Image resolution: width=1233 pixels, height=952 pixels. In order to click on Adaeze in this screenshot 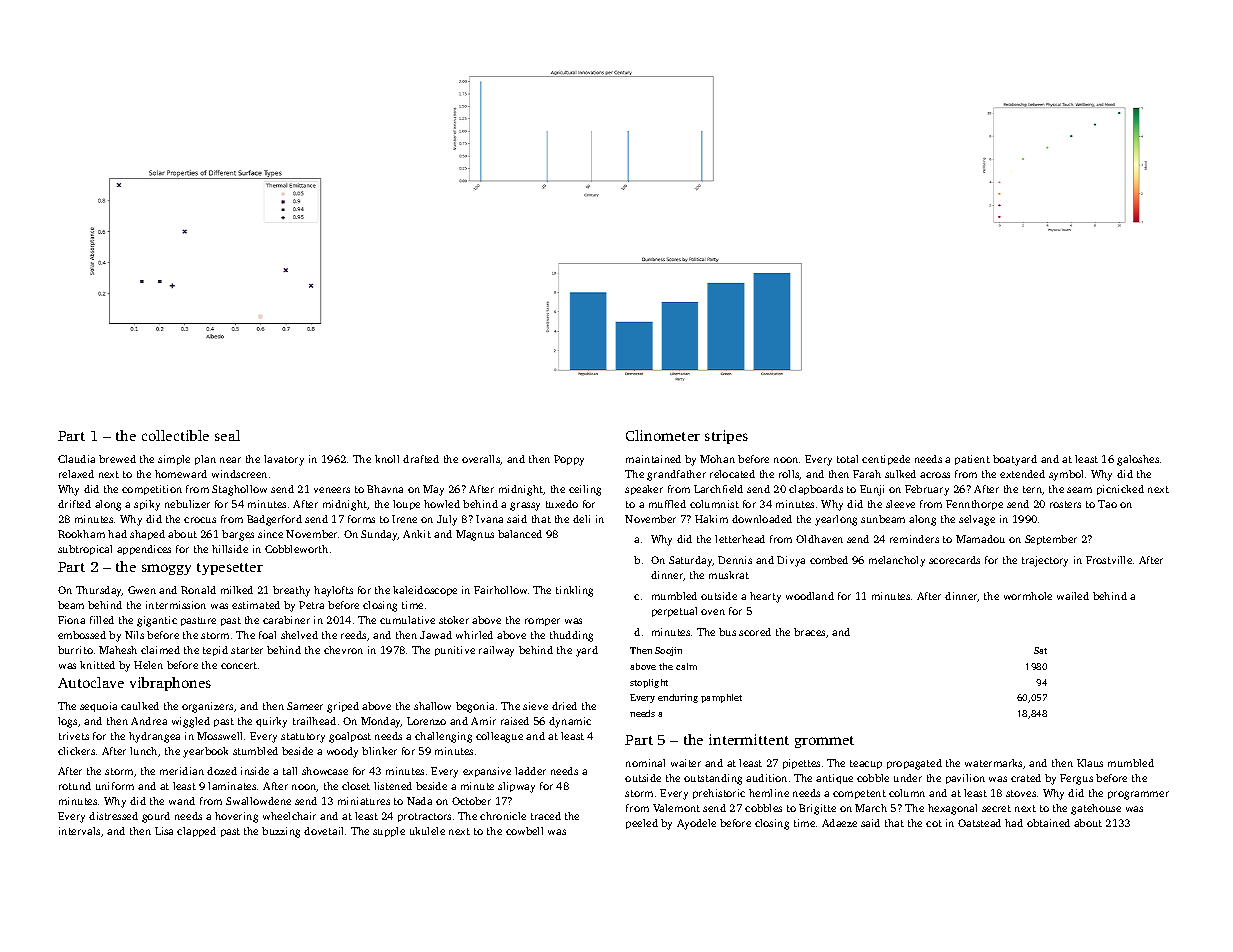, I will do `click(839, 823)`.
